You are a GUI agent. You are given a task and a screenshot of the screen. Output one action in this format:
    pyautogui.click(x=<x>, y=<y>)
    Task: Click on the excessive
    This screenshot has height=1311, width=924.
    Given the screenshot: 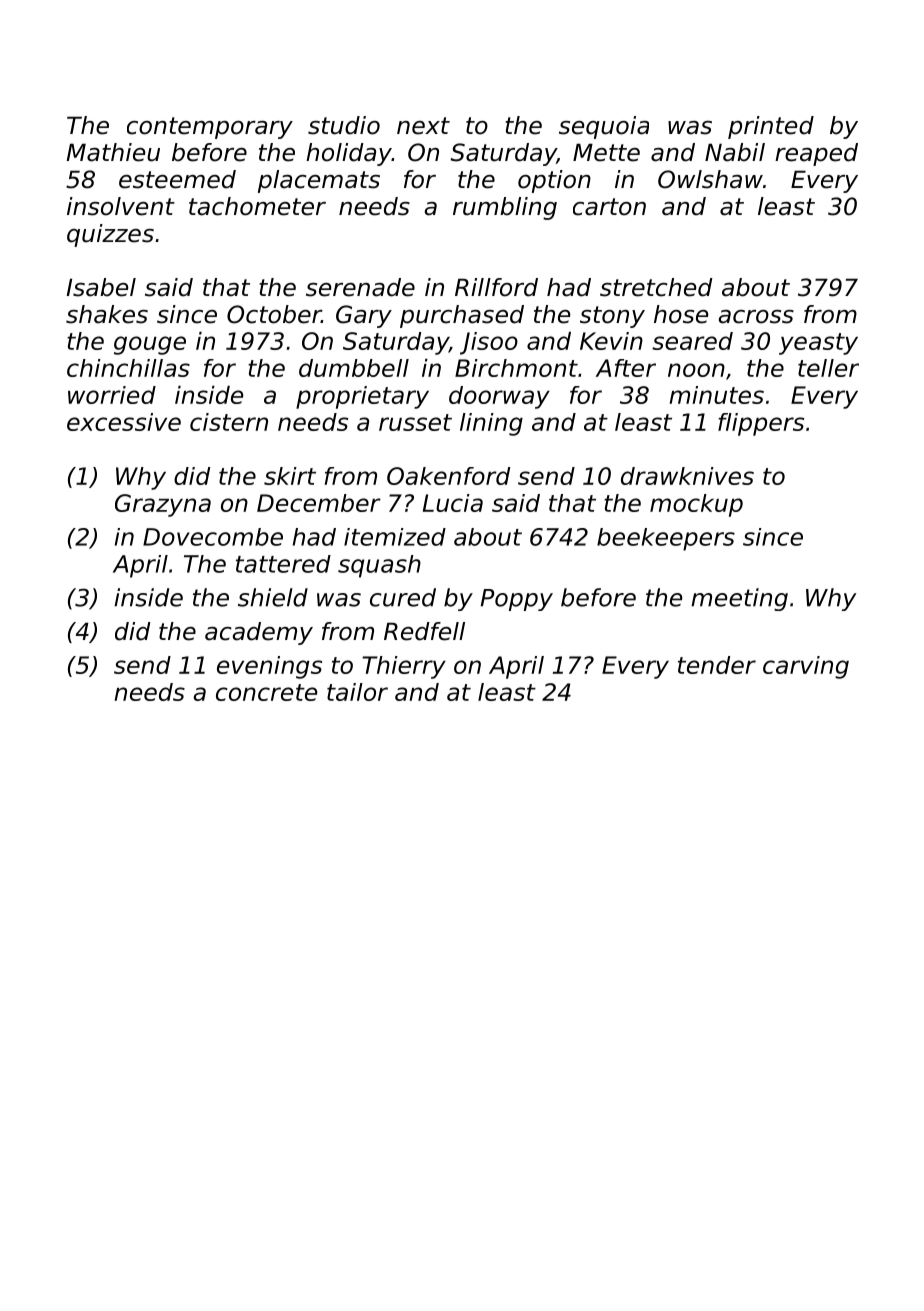 What is the action you would take?
    pyautogui.click(x=124, y=422)
